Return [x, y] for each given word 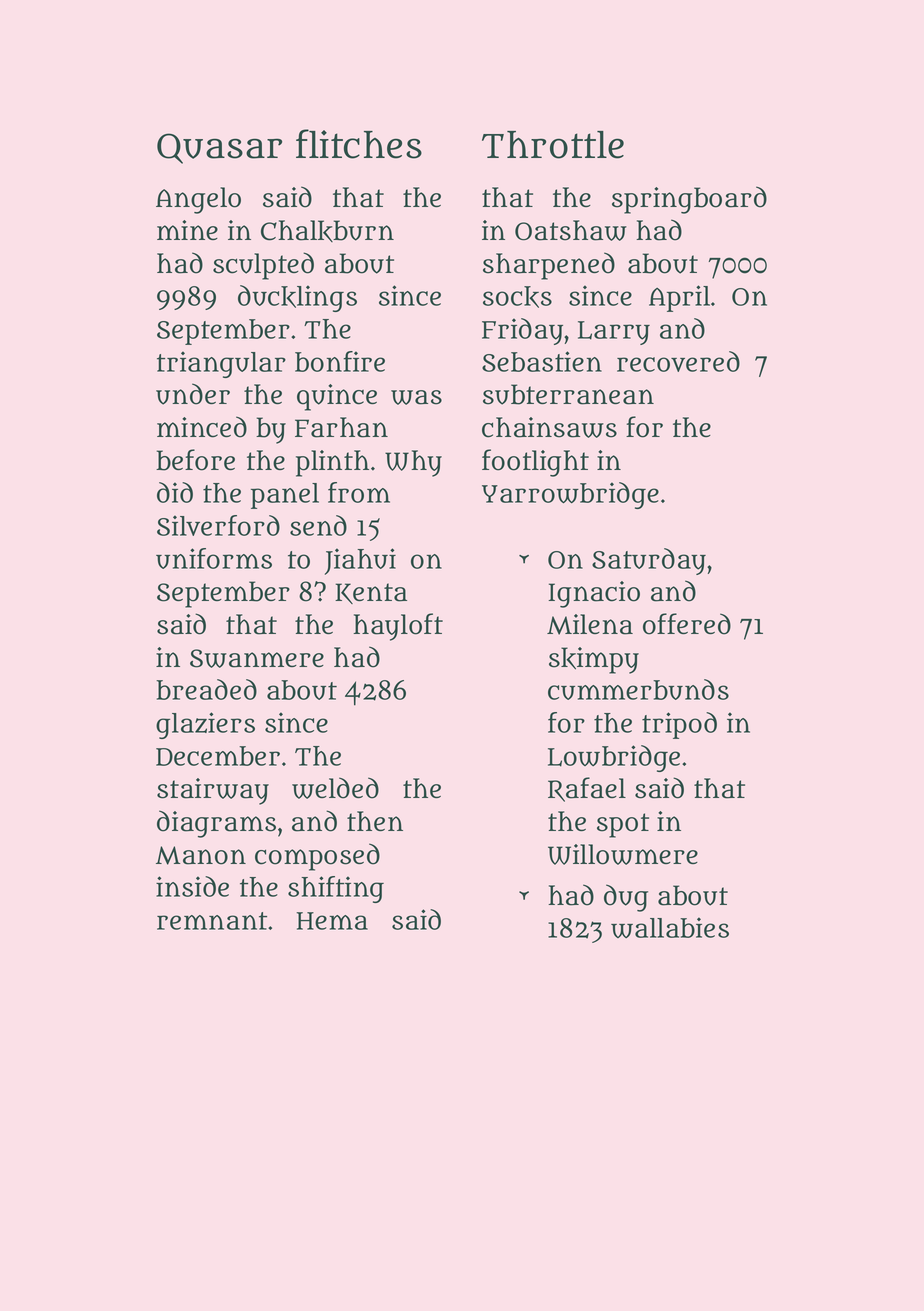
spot [623, 825]
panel [285, 496]
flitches [359, 144]
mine [187, 230]
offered [687, 624]
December [218, 756]
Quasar [219, 148]
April [679, 298]
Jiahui [360, 561]
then [375, 821]
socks [517, 297]
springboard [689, 200]
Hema [332, 921]
